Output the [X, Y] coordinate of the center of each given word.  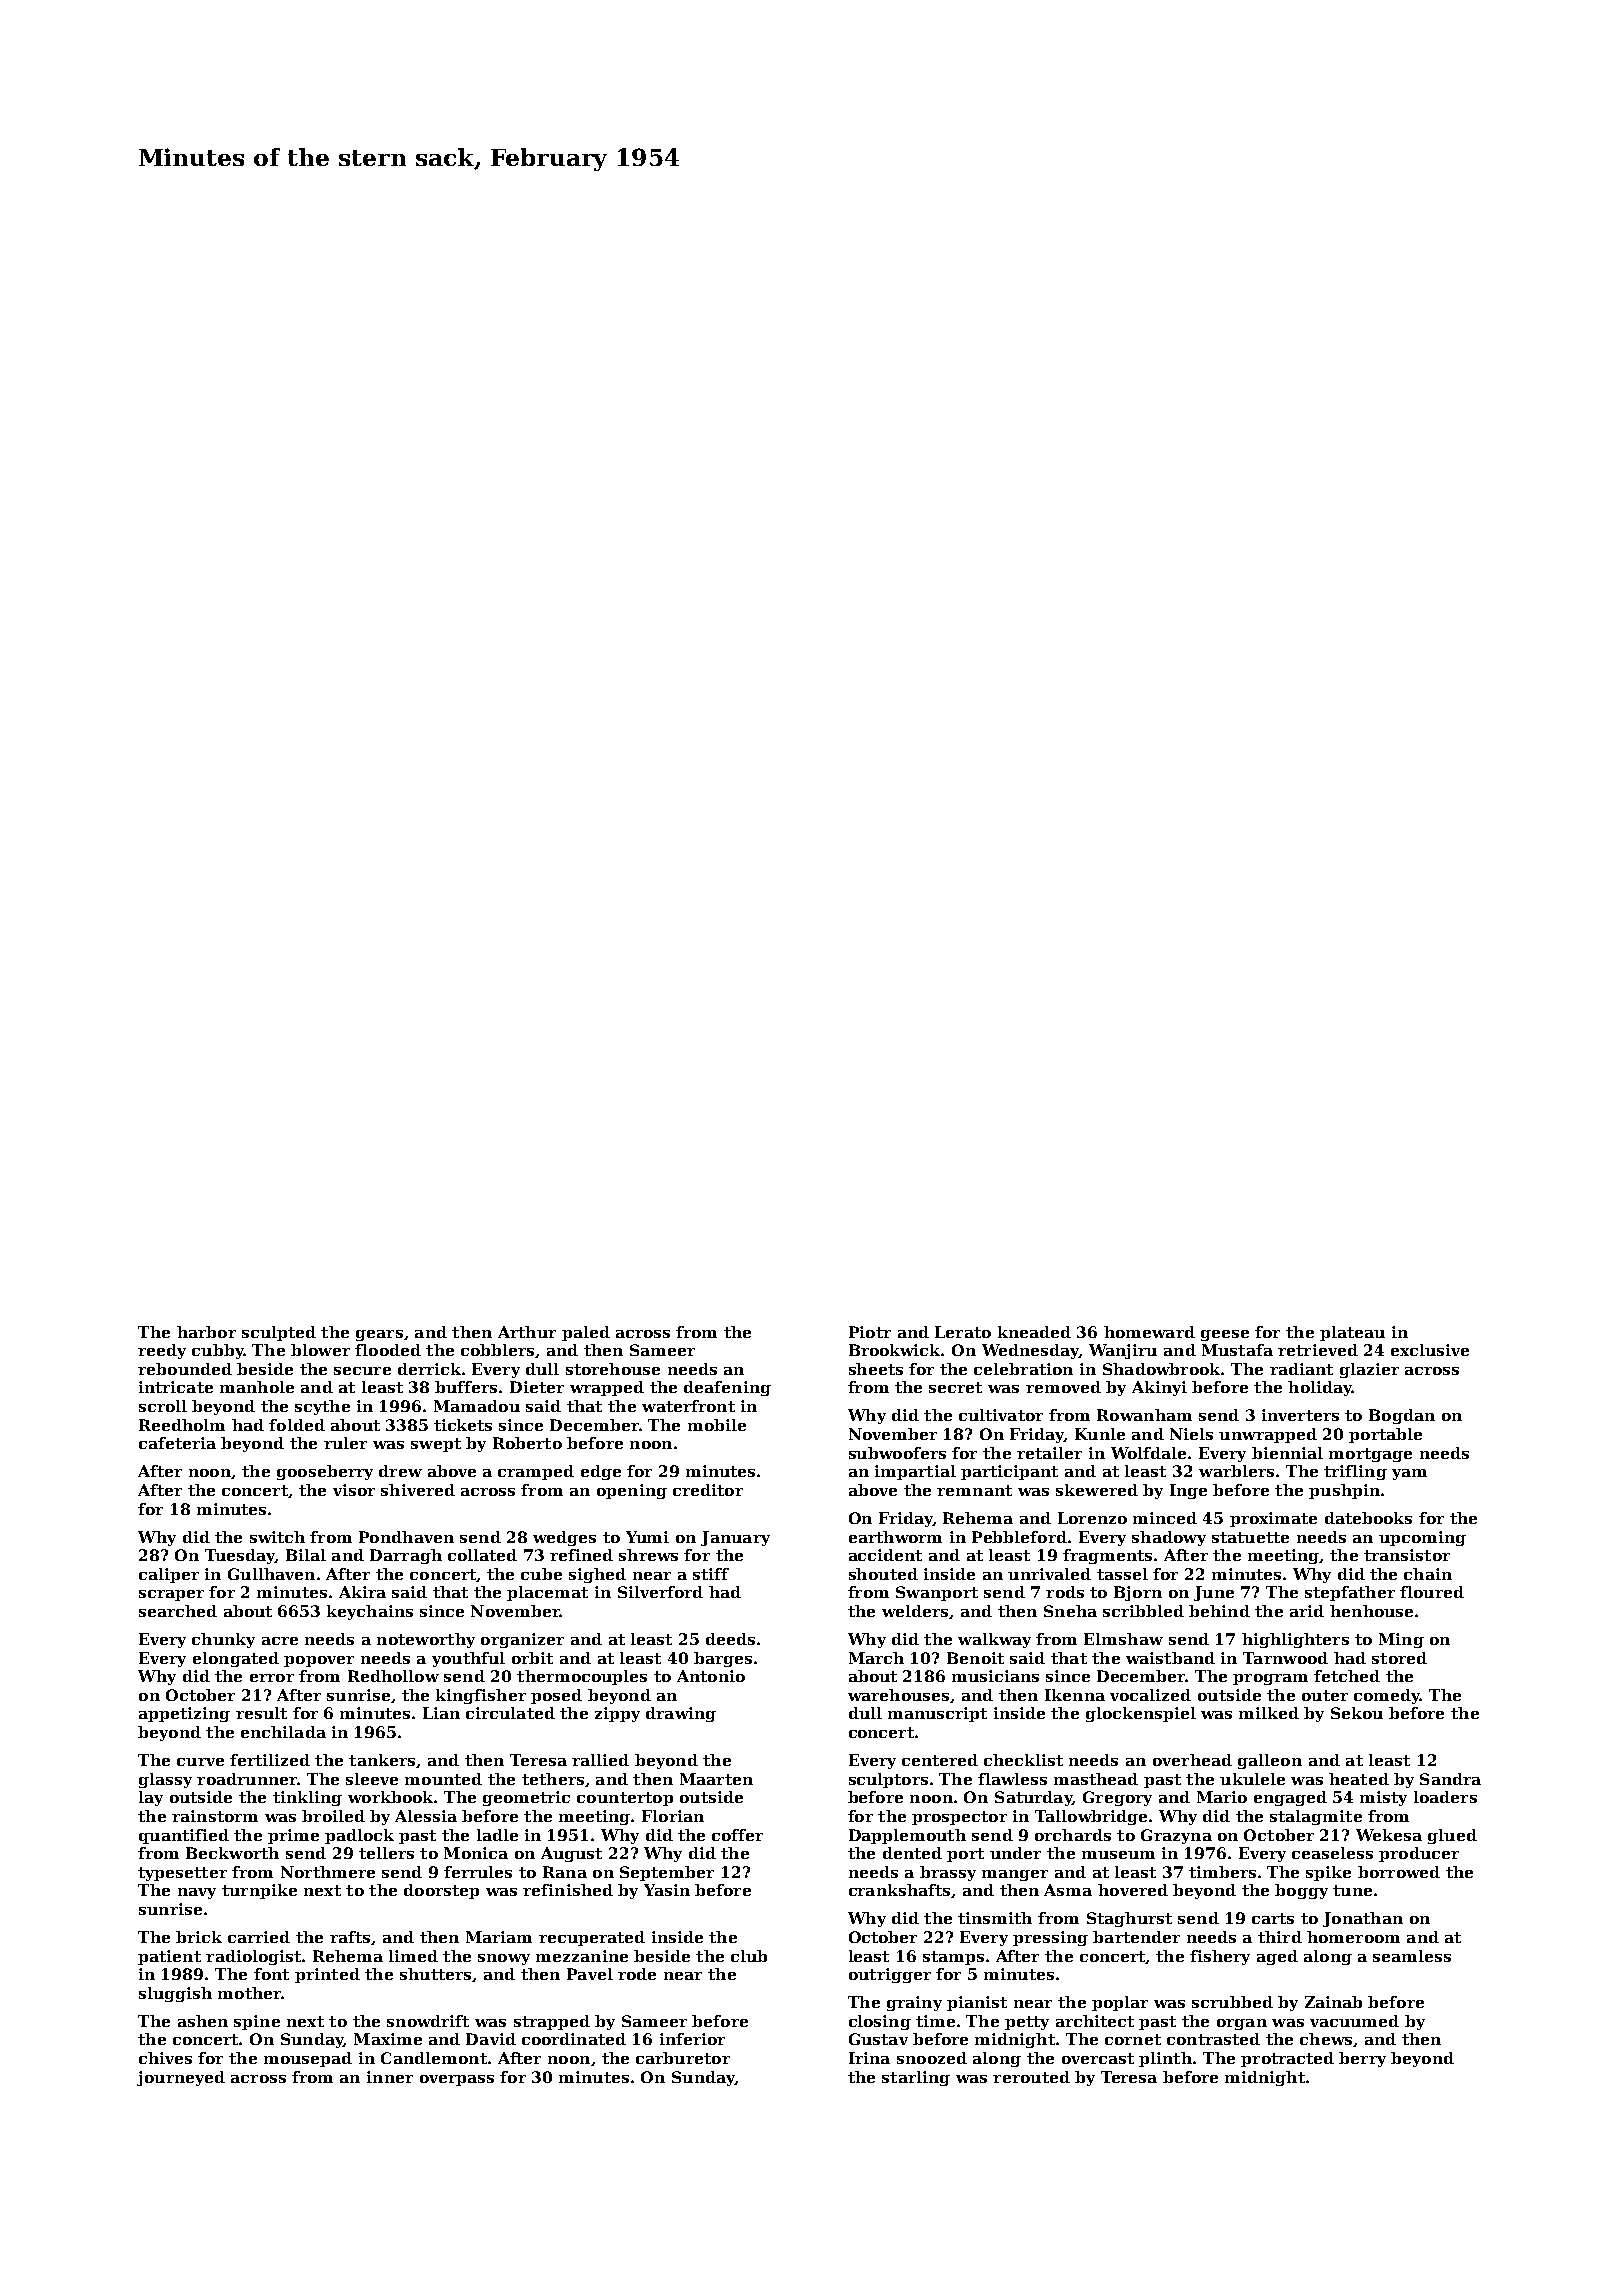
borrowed [1399, 1872]
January [735, 1538]
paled [586, 1333]
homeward [1149, 1332]
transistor [1407, 1555]
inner [390, 2077]
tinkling [307, 1798]
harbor [206, 1332]
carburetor [683, 2058]
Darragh [406, 1556]
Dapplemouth [907, 1836]
